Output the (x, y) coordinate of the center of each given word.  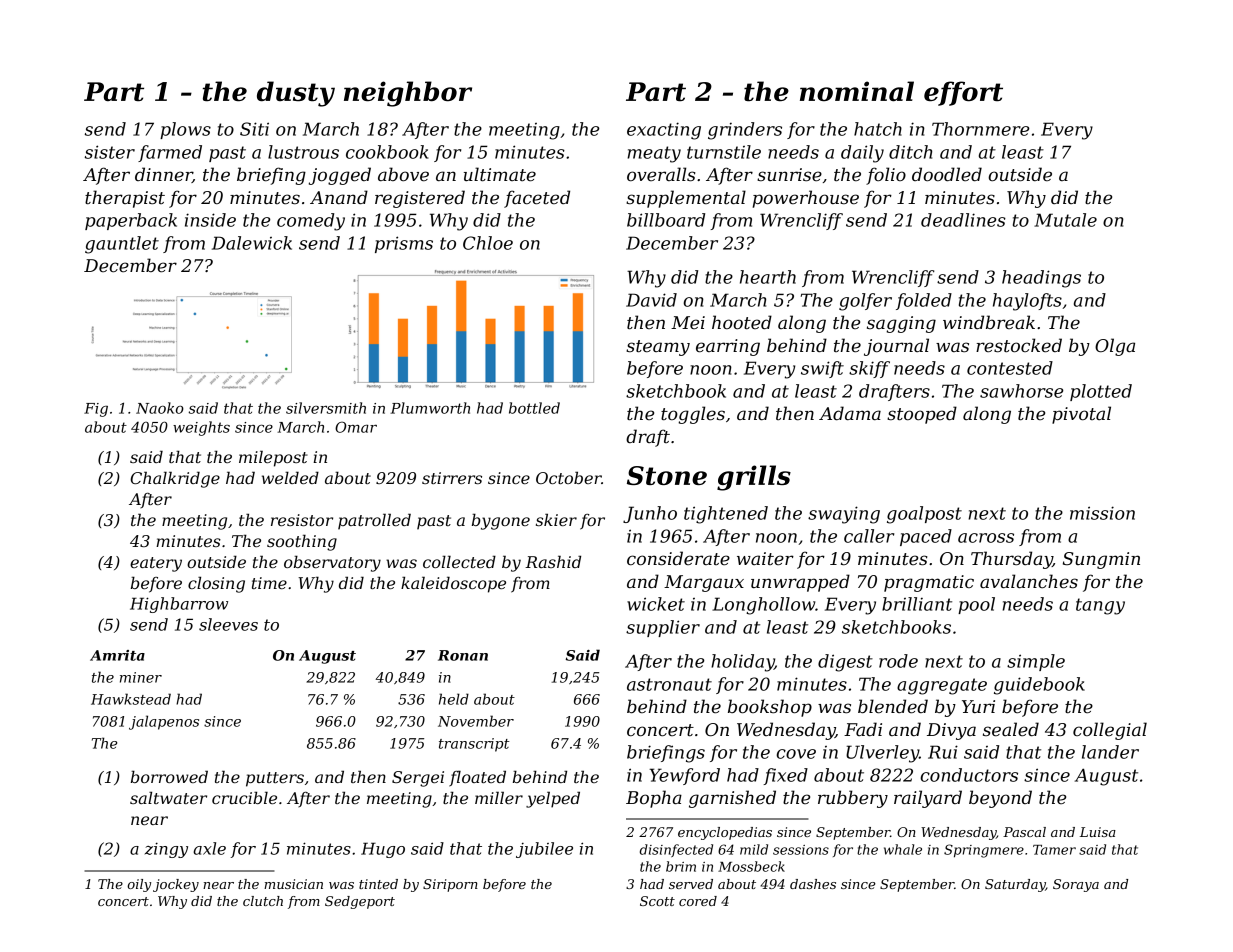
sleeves (228, 624)
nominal (857, 91)
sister (110, 152)
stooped (922, 415)
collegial (1110, 731)
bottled (534, 408)
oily (139, 885)
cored (698, 901)
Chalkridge (175, 479)
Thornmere (980, 129)
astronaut (669, 684)
